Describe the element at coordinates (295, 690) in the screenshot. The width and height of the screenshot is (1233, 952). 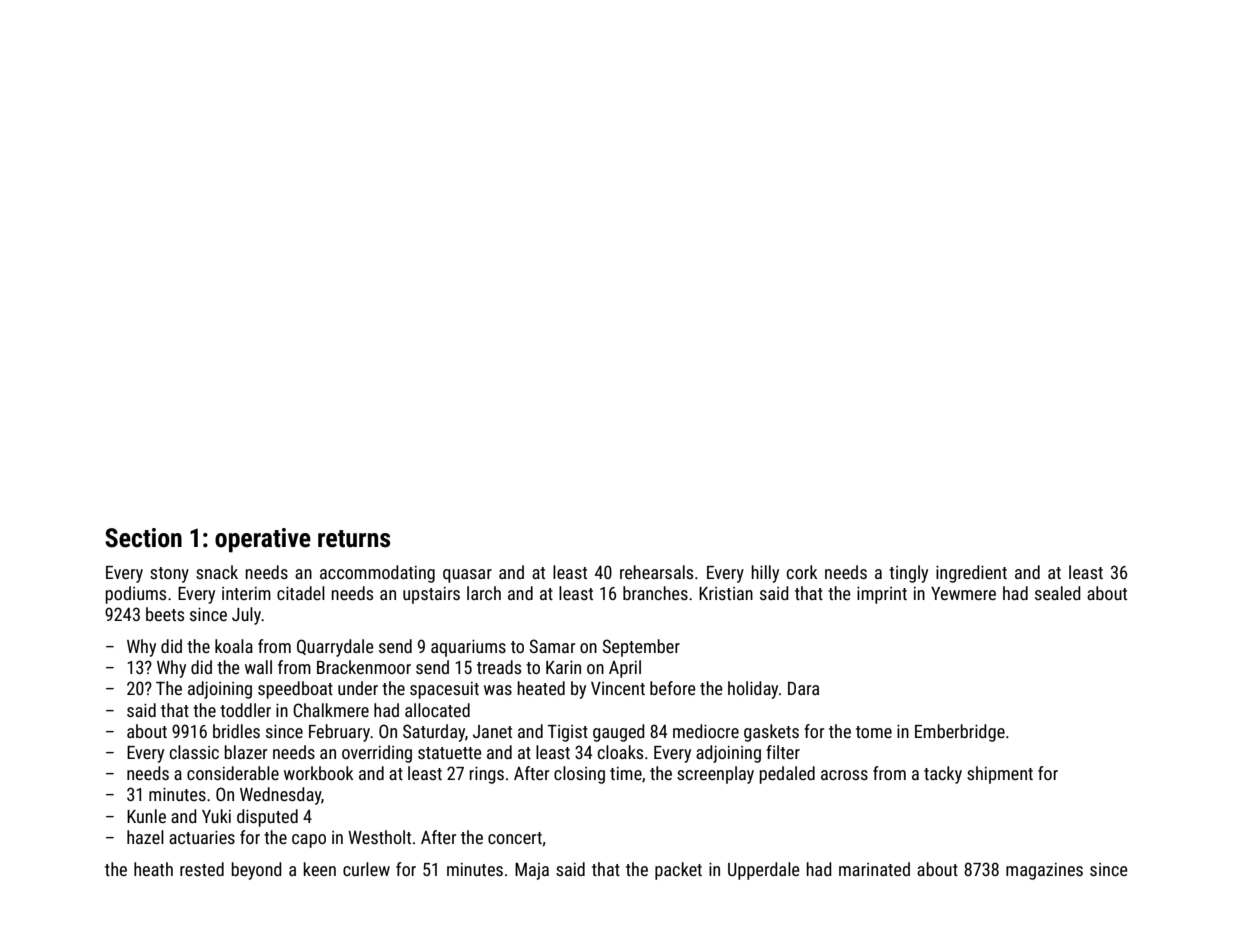
I see `speedboat` at that location.
